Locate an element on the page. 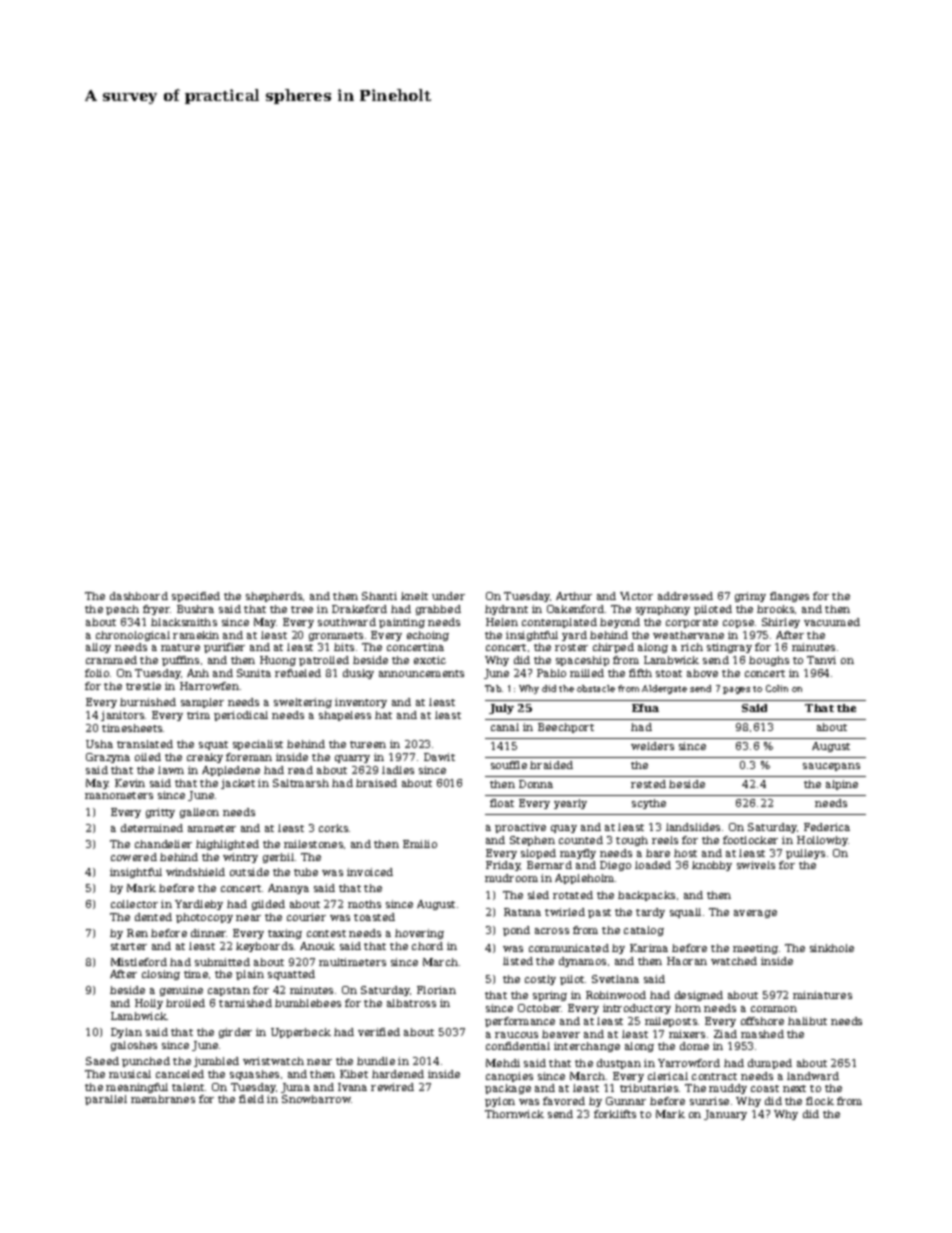 The width and height of the page is (952, 1233). scythe is located at coordinates (649, 804).
